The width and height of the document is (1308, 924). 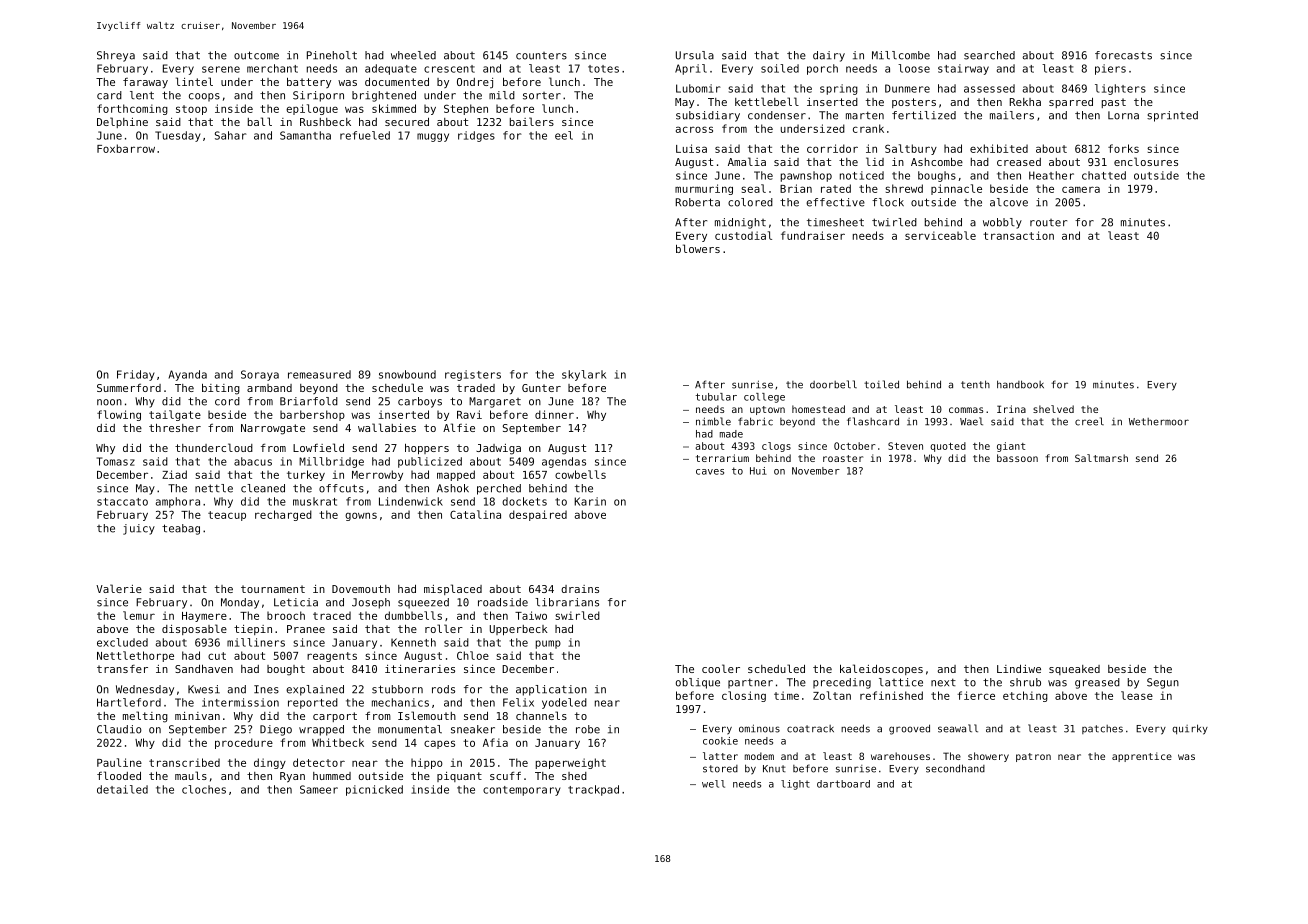 What do you see at coordinates (256, 642) in the document?
I see `milliners` at bounding box center [256, 642].
